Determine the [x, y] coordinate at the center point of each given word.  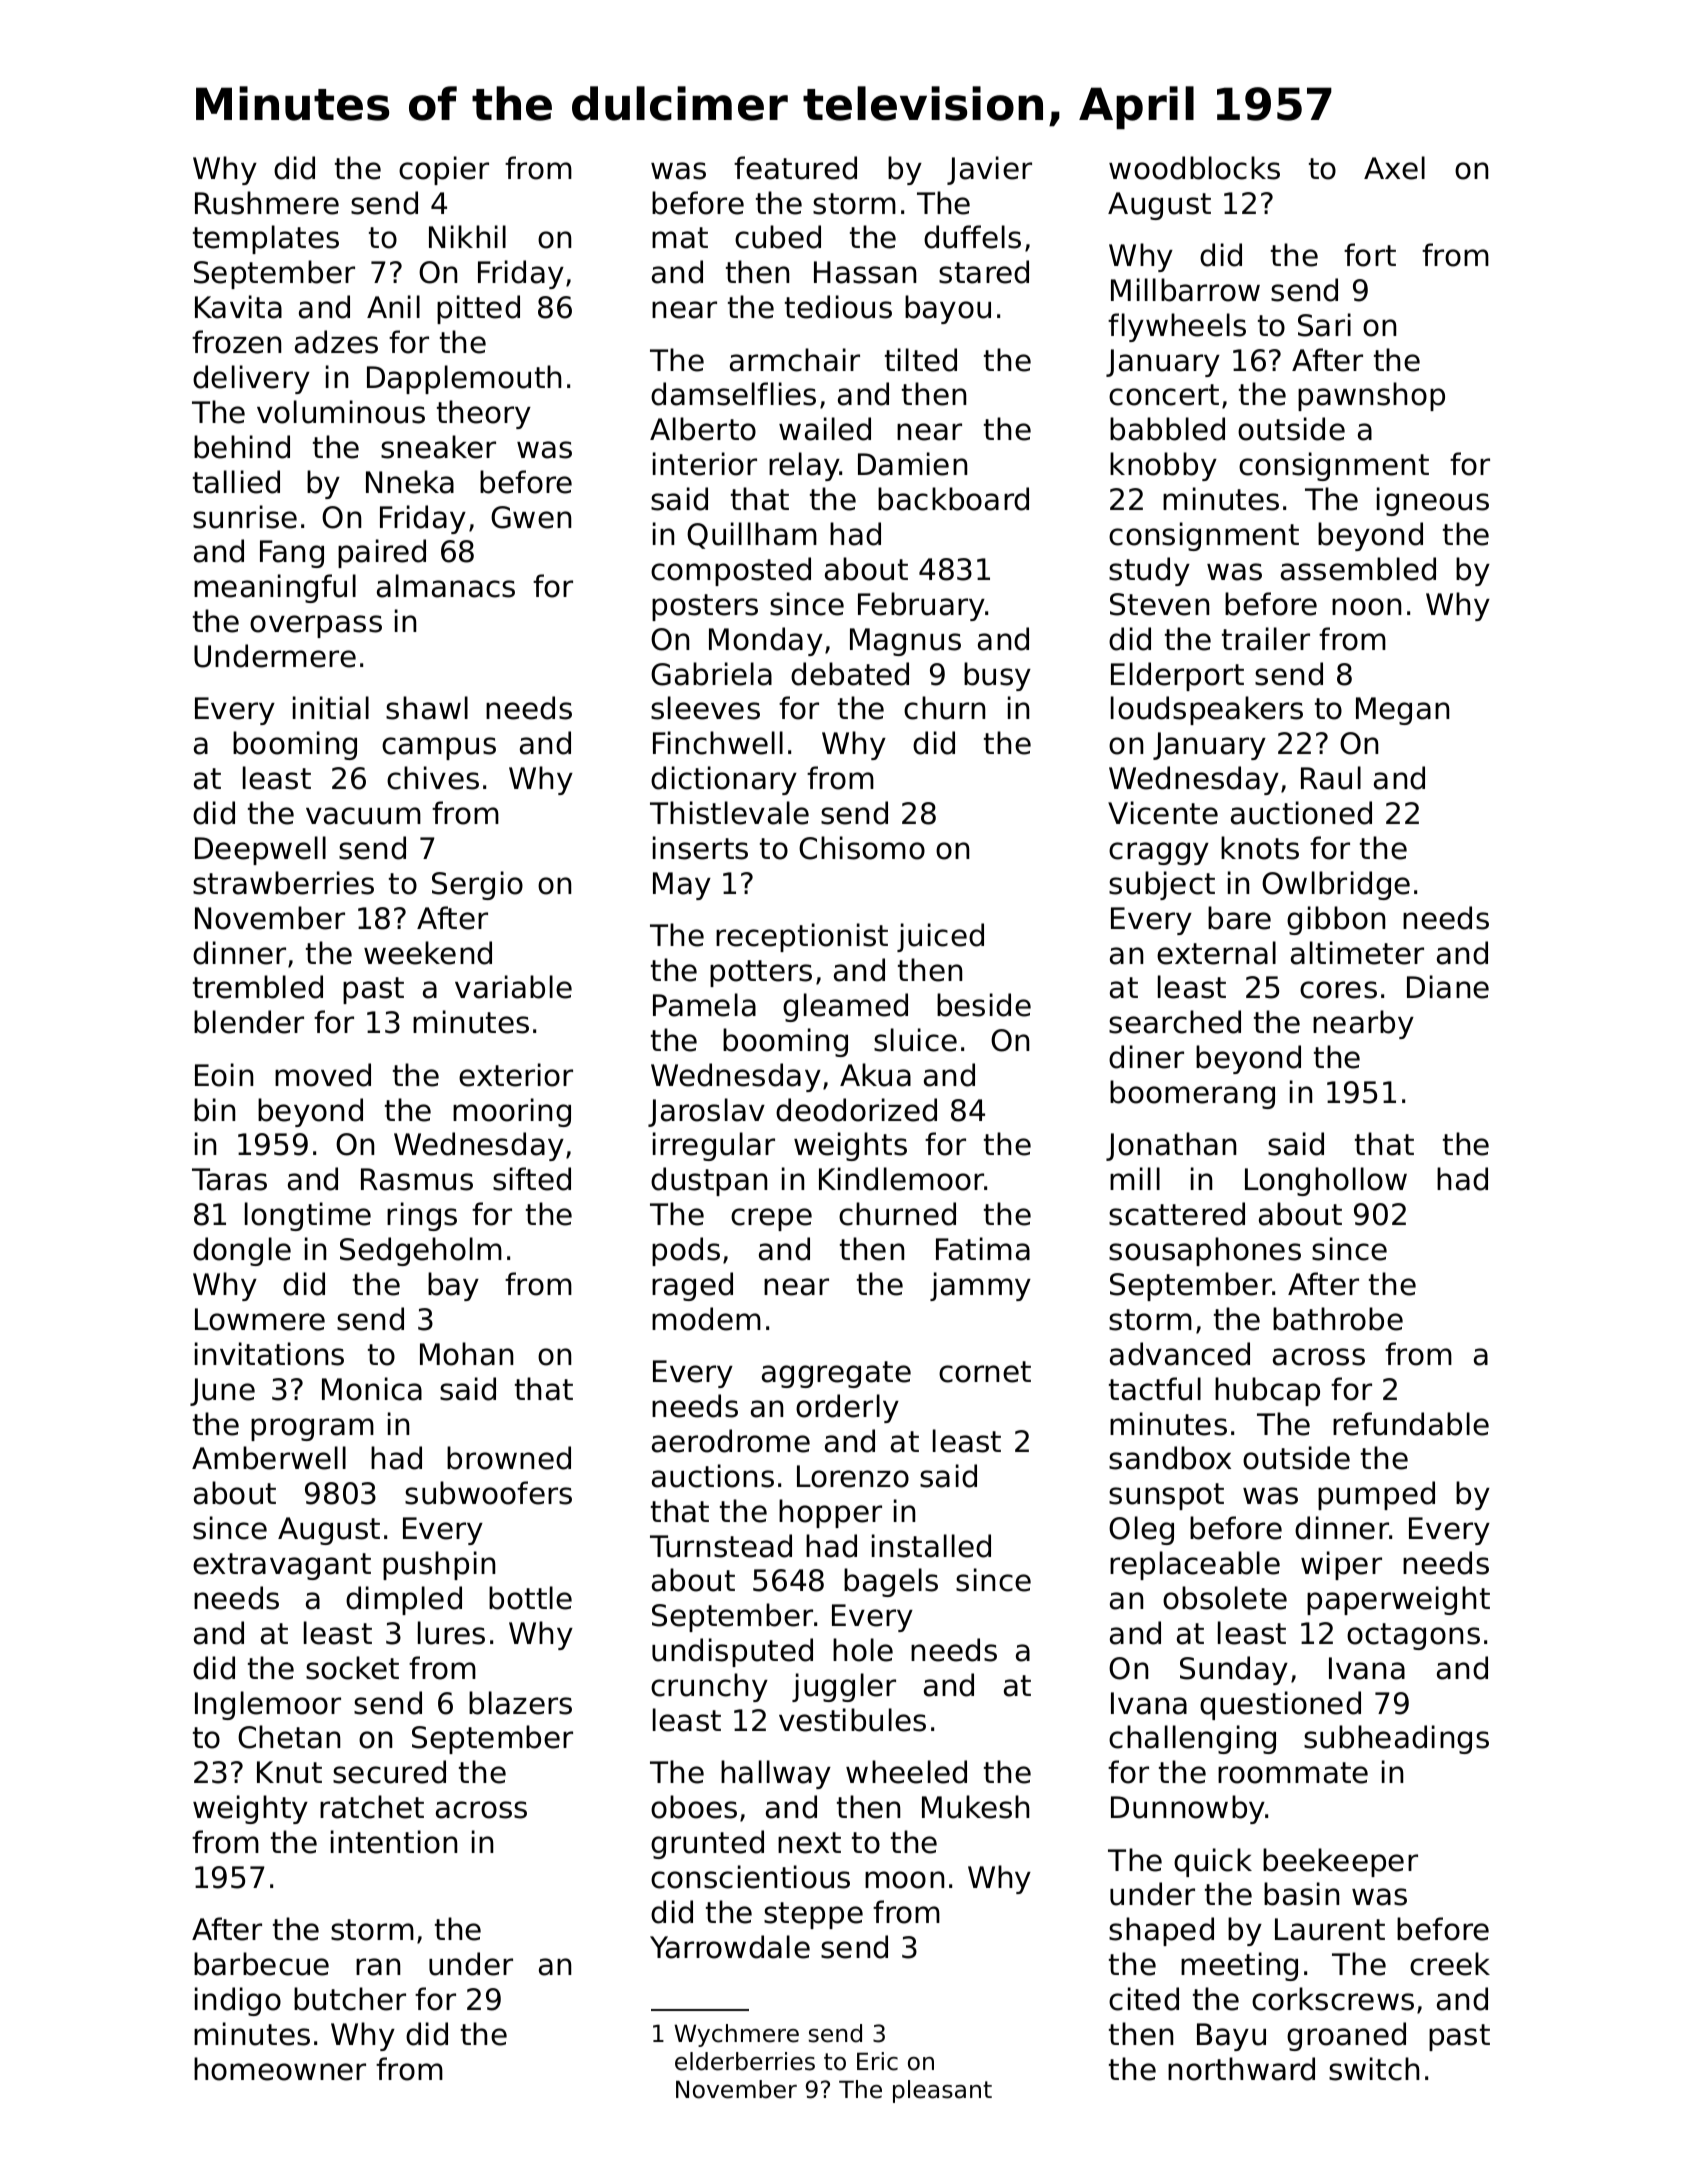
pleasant [942, 2091]
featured [795, 168]
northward [1241, 2069]
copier [444, 170]
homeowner [280, 2069]
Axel [1394, 168]
